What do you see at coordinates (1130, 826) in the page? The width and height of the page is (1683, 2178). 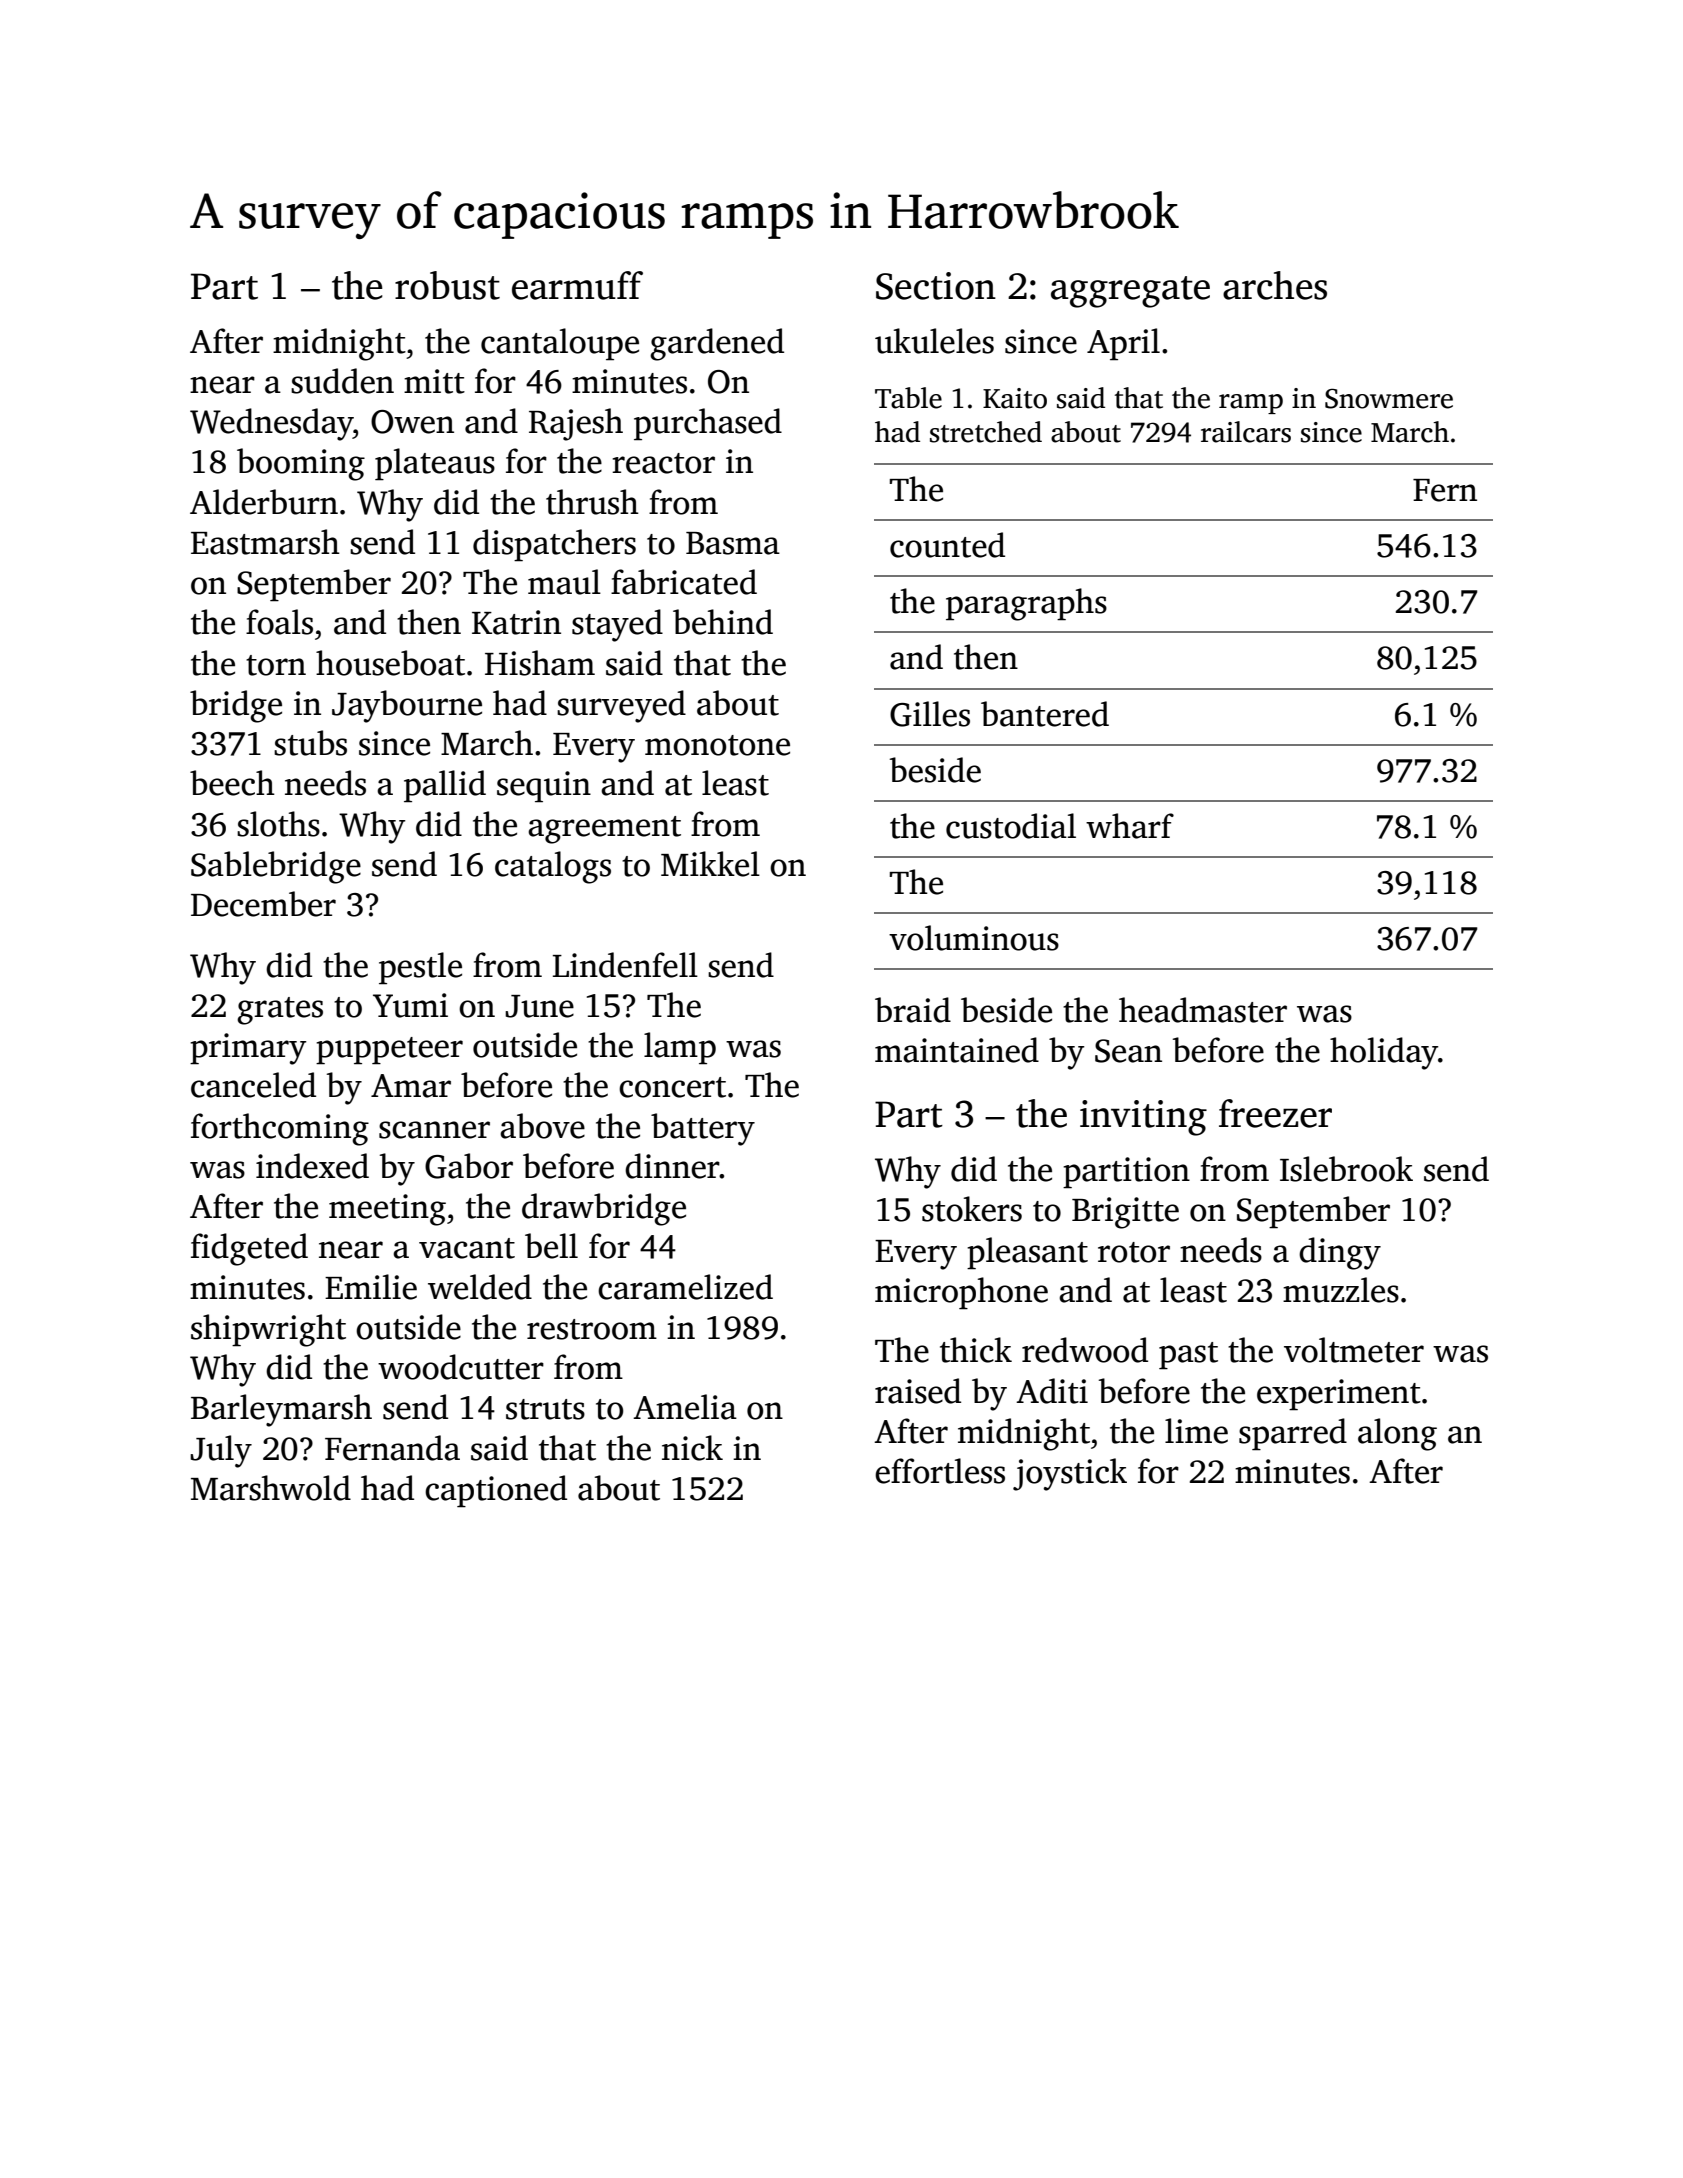 I see `wharf` at bounding box center [1130, 826].
